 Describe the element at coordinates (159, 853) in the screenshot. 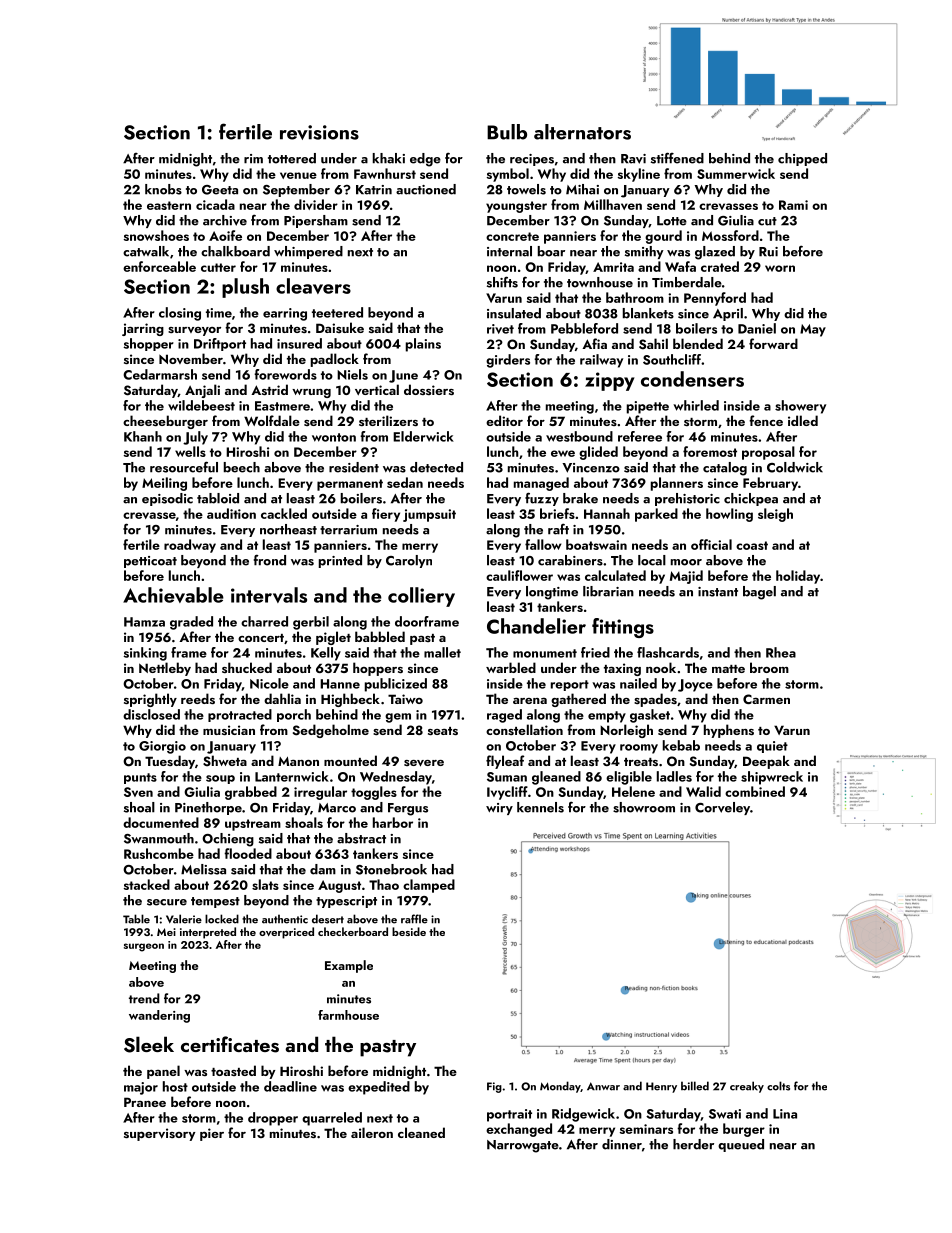

I see `Rushcombe` at that location.
